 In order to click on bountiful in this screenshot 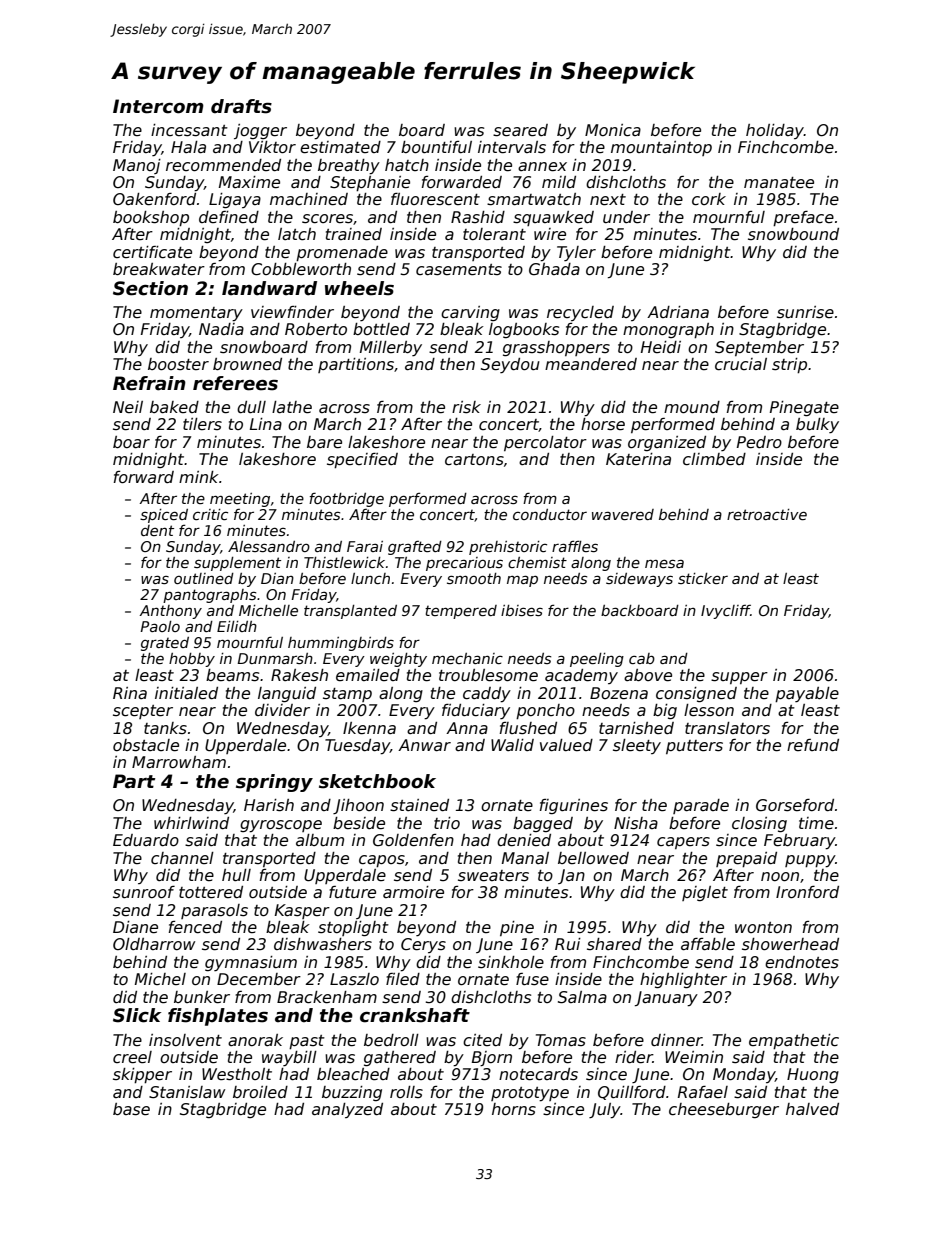, I will do `click(436, 147)`.
